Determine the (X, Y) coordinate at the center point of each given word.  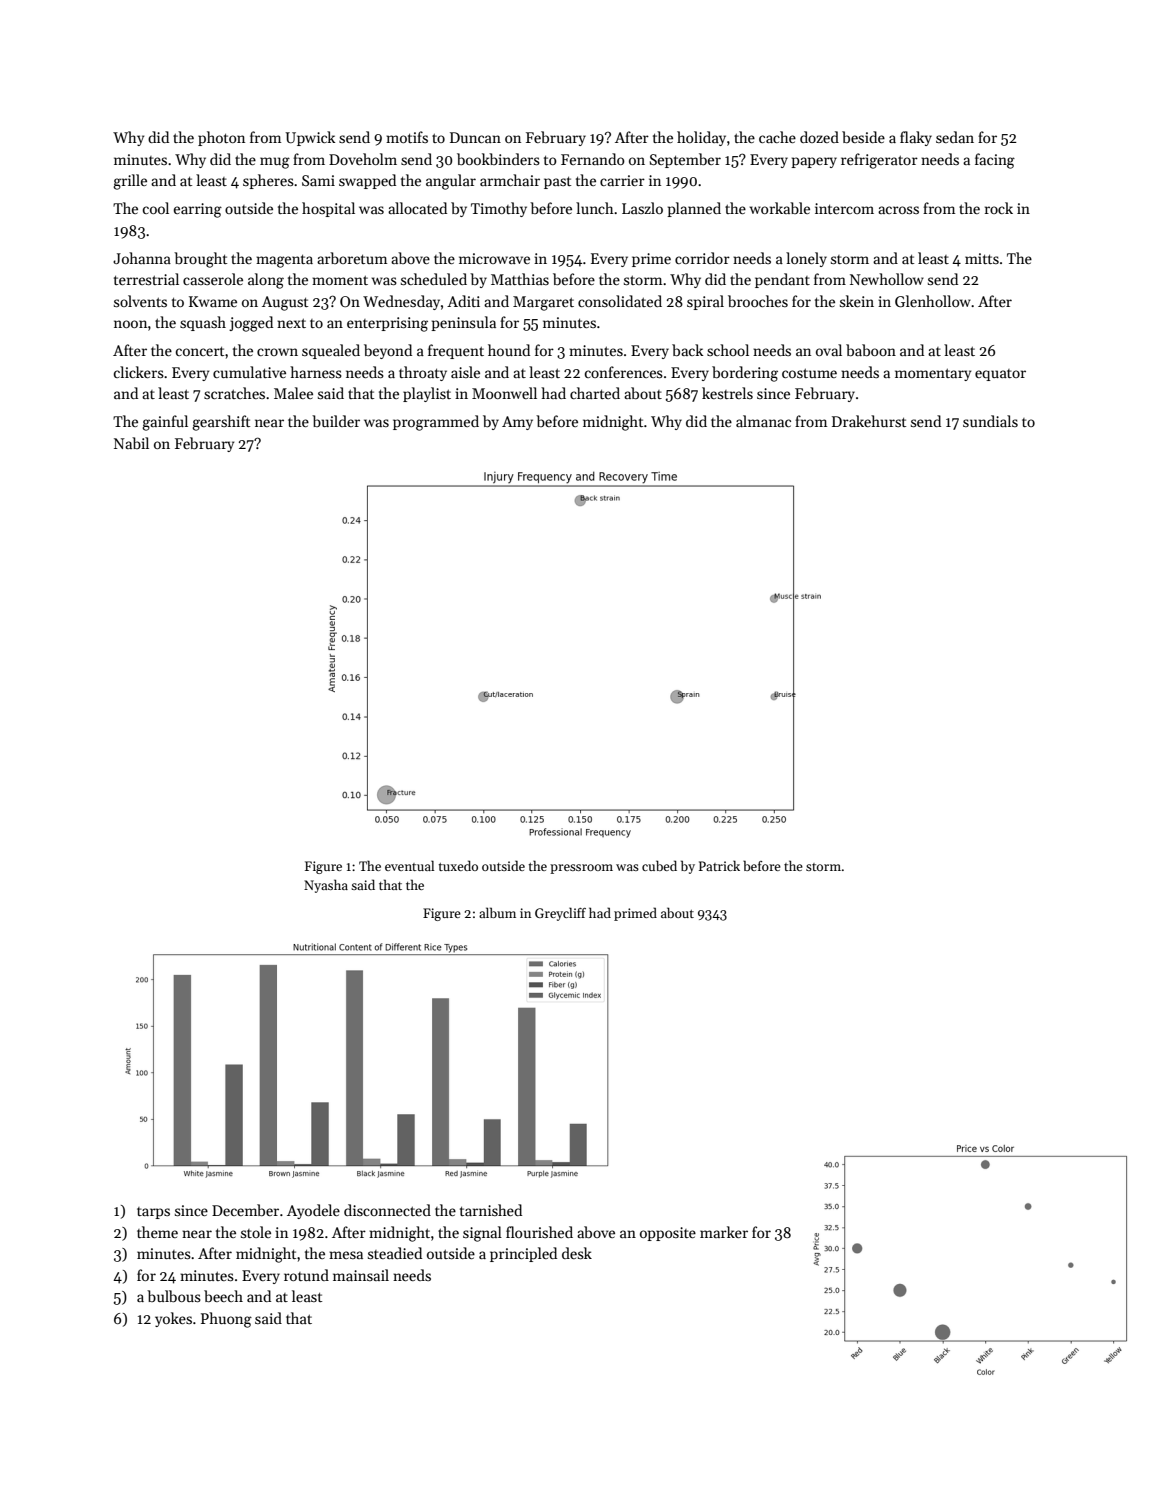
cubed (659, 865)
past (557, 183)
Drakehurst (869, 421)
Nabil (131, 443)
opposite (668, 1234)
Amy (517, 423)
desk (577, 1253)
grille (130, 182)
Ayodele (313, 1211)
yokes (173, 1319)
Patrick (719, 865)
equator (1000, 375)
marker (724, 1232)
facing (995, 161)
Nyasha (326, 886)
